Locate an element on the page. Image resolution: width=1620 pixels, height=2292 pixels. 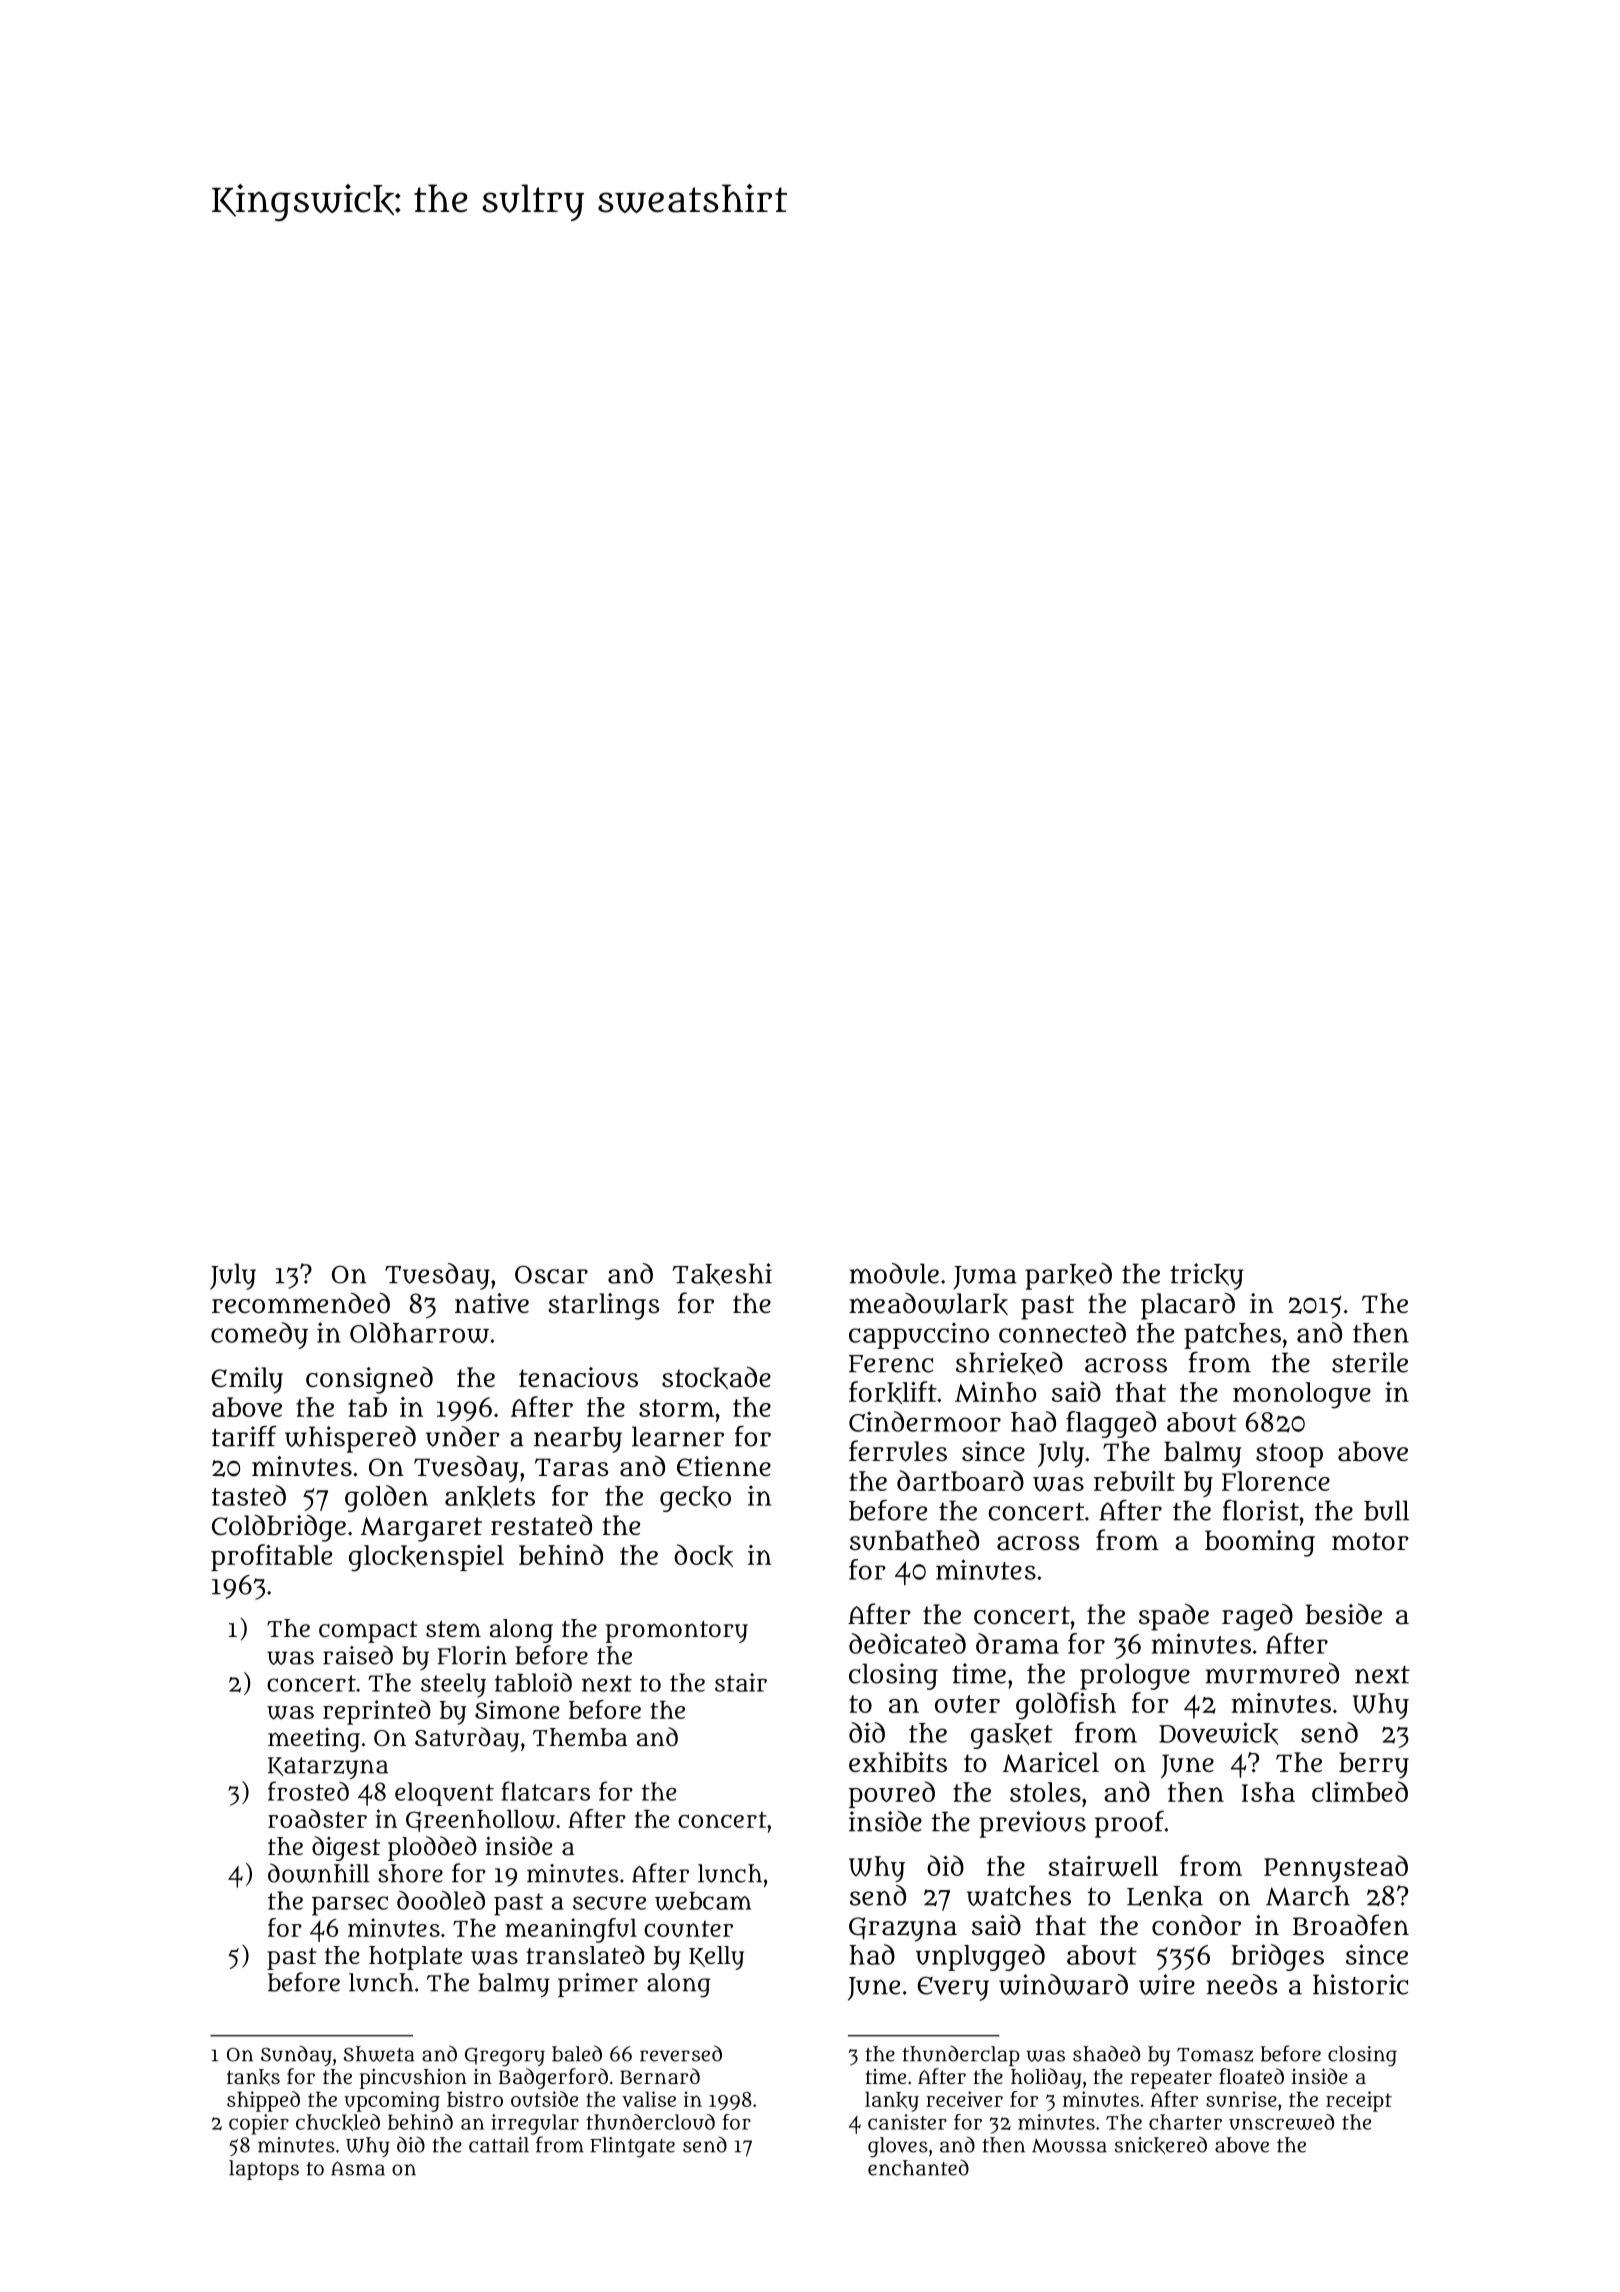
Gregory is located at coordinates (505, 2057).
